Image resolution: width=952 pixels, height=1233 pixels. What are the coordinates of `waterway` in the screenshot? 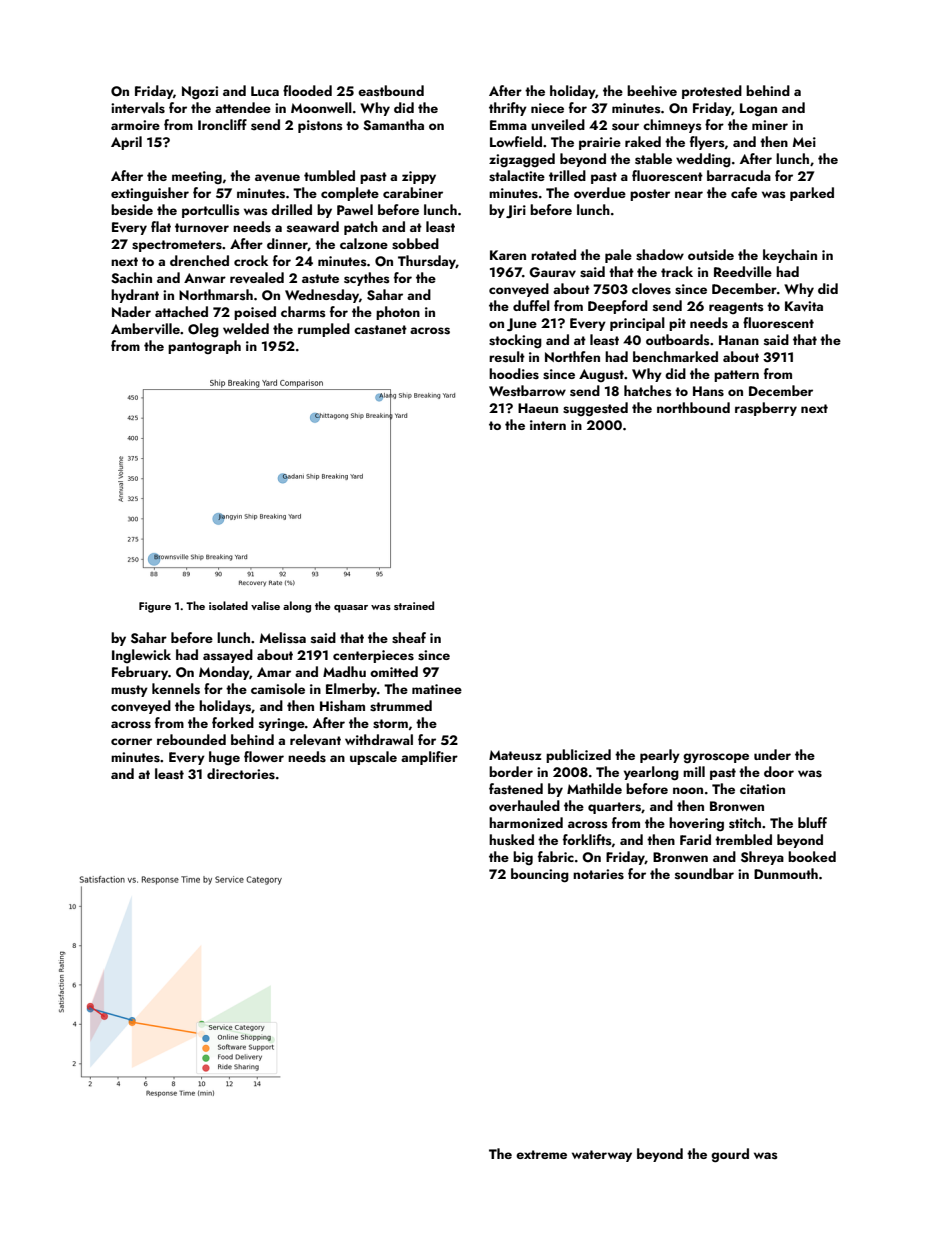 It's located at (602, 1156).
